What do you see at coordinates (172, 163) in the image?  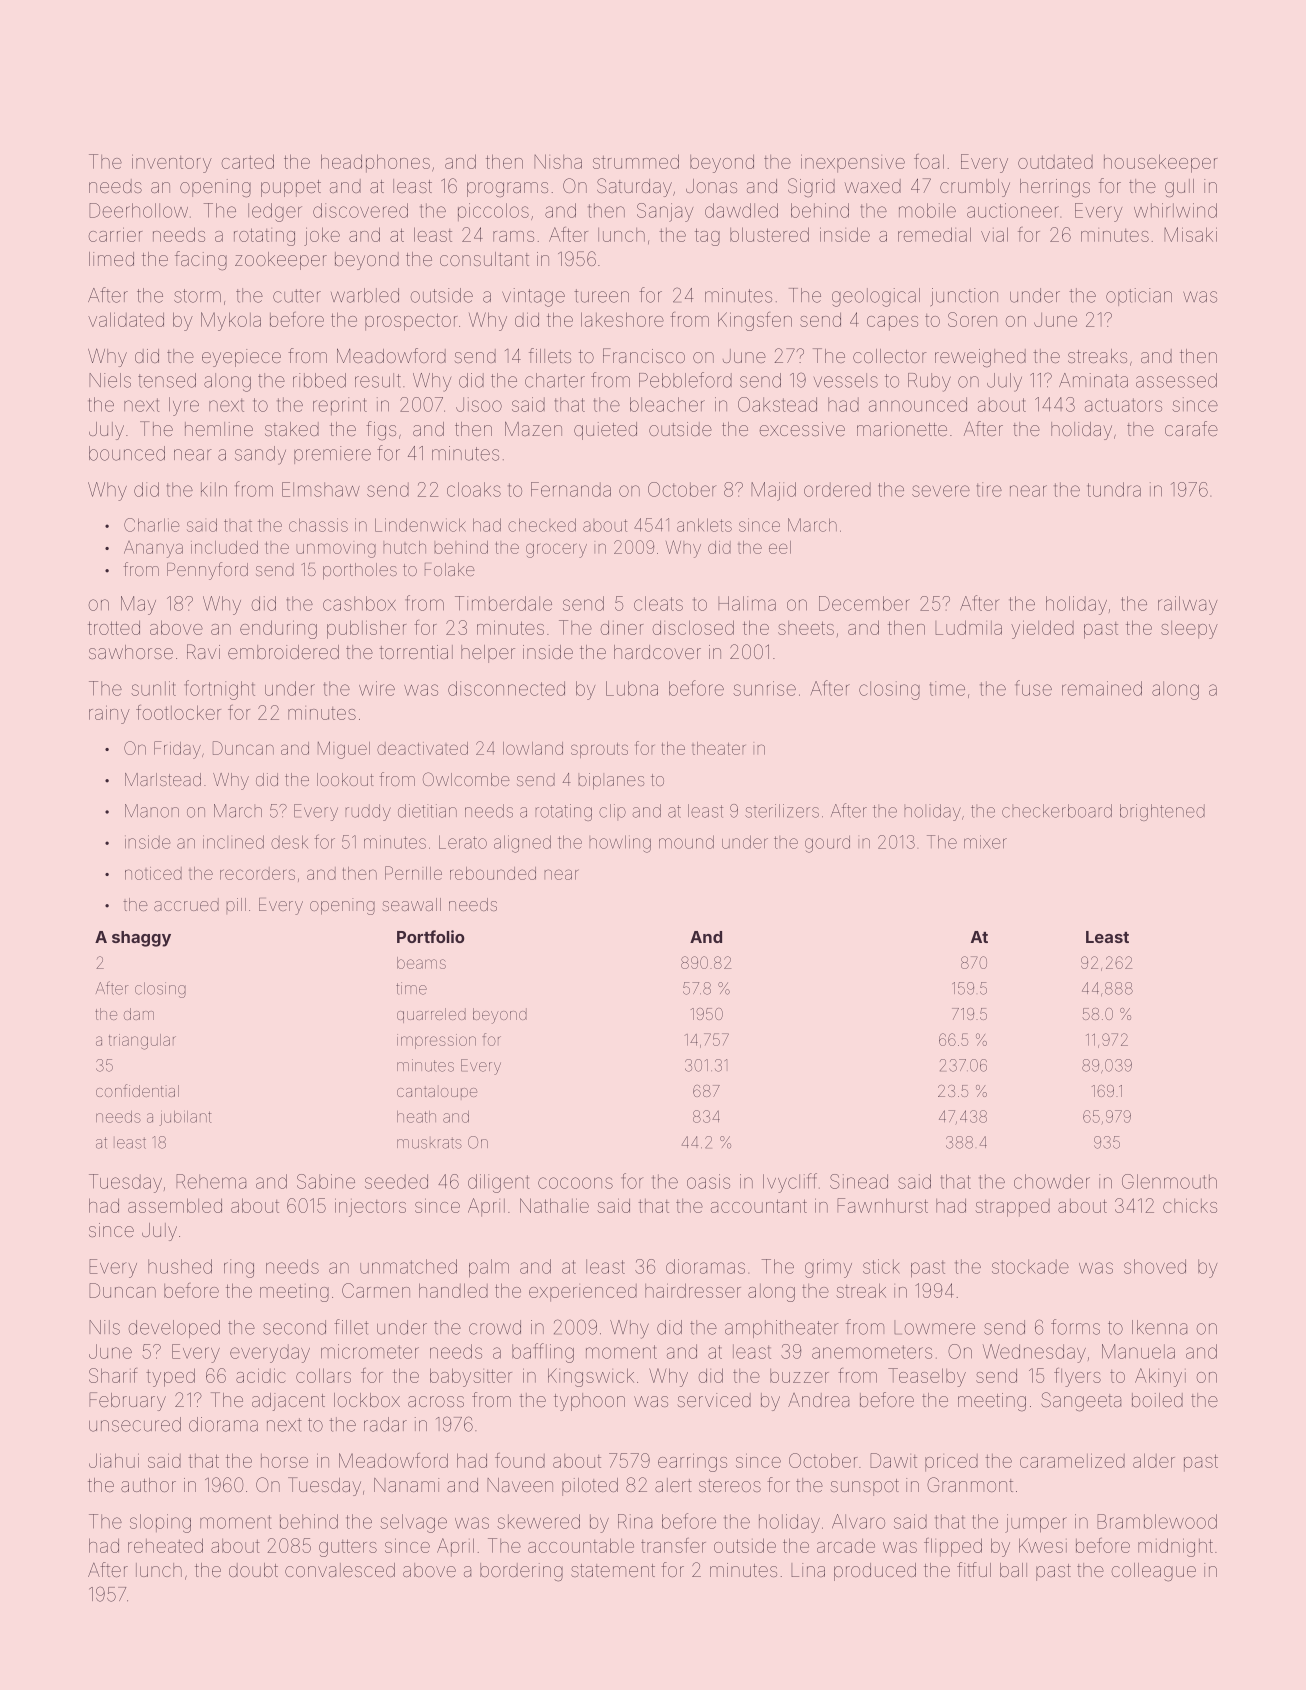 I see `inventory` at bounding box center [172, 163].
